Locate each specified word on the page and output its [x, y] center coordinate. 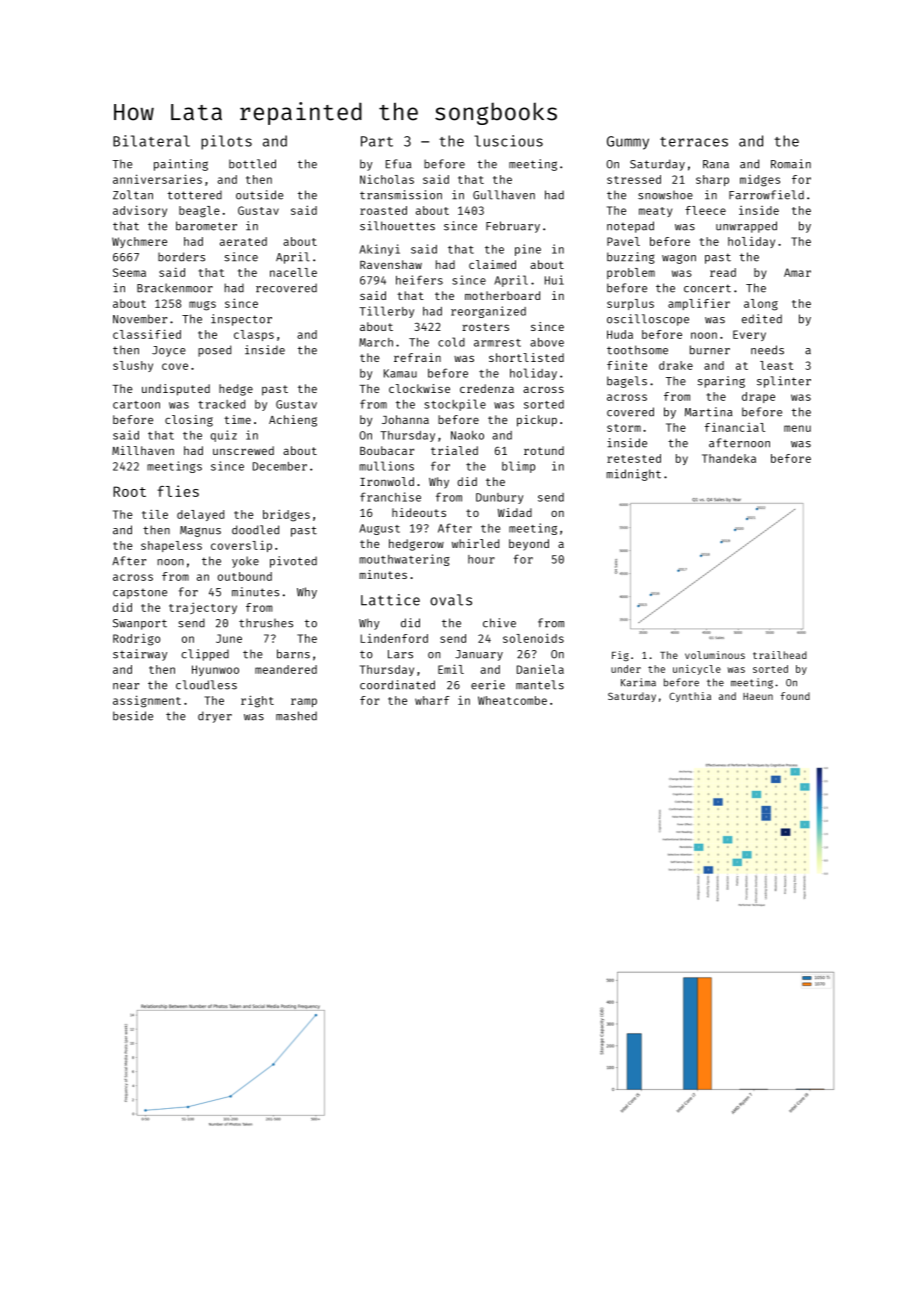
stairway [140, 655]
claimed [492, 264]
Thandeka [729, 458]
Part [377, 141]
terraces [694, 142]
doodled [255, 530]
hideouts [419, 512]
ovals [451, 600]
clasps [254, 335]
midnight [634, 475]
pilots [226, 142]
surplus [630, 304]
